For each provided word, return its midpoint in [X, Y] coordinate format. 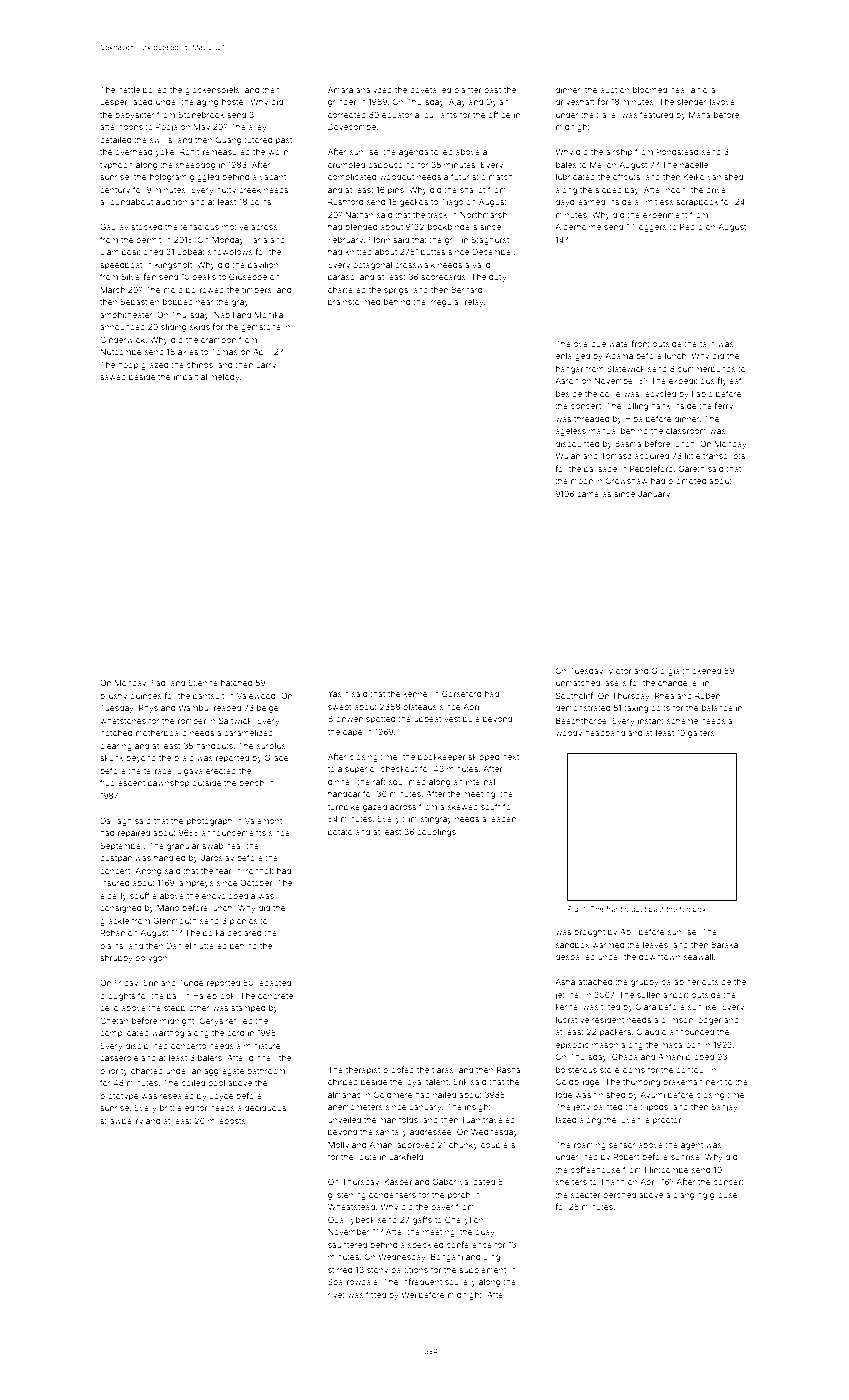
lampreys [195, 884]
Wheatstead [351, 1207]
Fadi [159, 682]
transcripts [724, 457]
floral [707, 89]
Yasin [338, 694]
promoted [687, 482]
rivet [336, 1295]
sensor [622, 1145]
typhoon [116, 166]
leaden [502, 819]
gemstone [261, 328]
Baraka [724, 944]
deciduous [265, 1108]
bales [566, 165]
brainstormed [354, 302]
